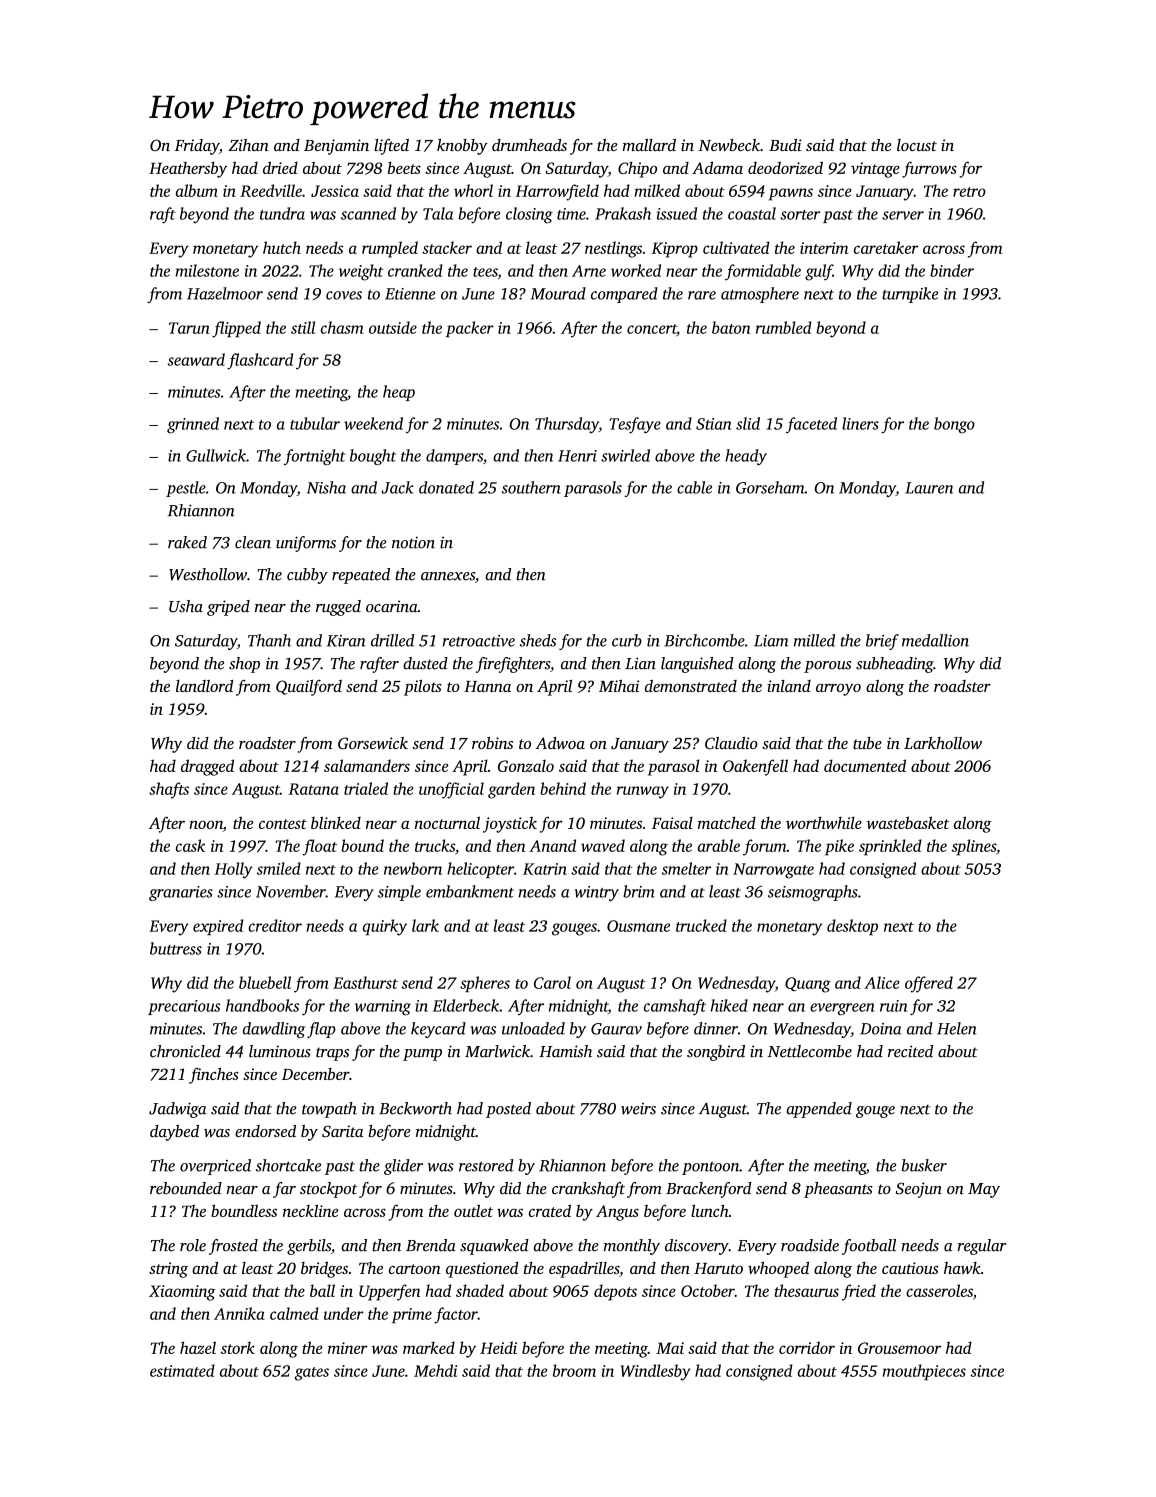 Image resolution: width=1156 pixels, height=1497 pixels. Describe the element at coordinates (373, 743) in the document. I see `Gorsewick` at that location.
